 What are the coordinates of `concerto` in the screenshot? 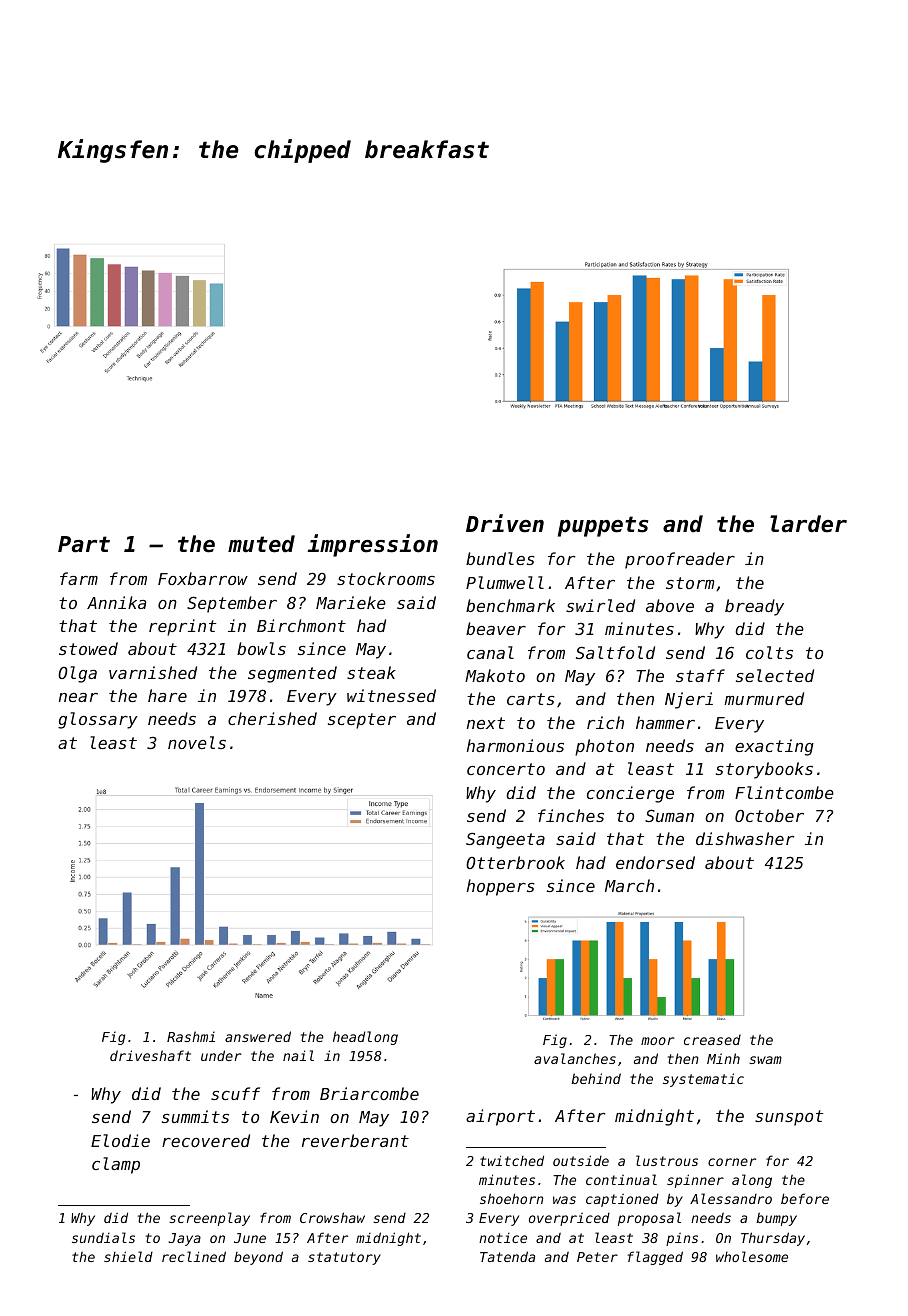 It's located at (506, 769).
